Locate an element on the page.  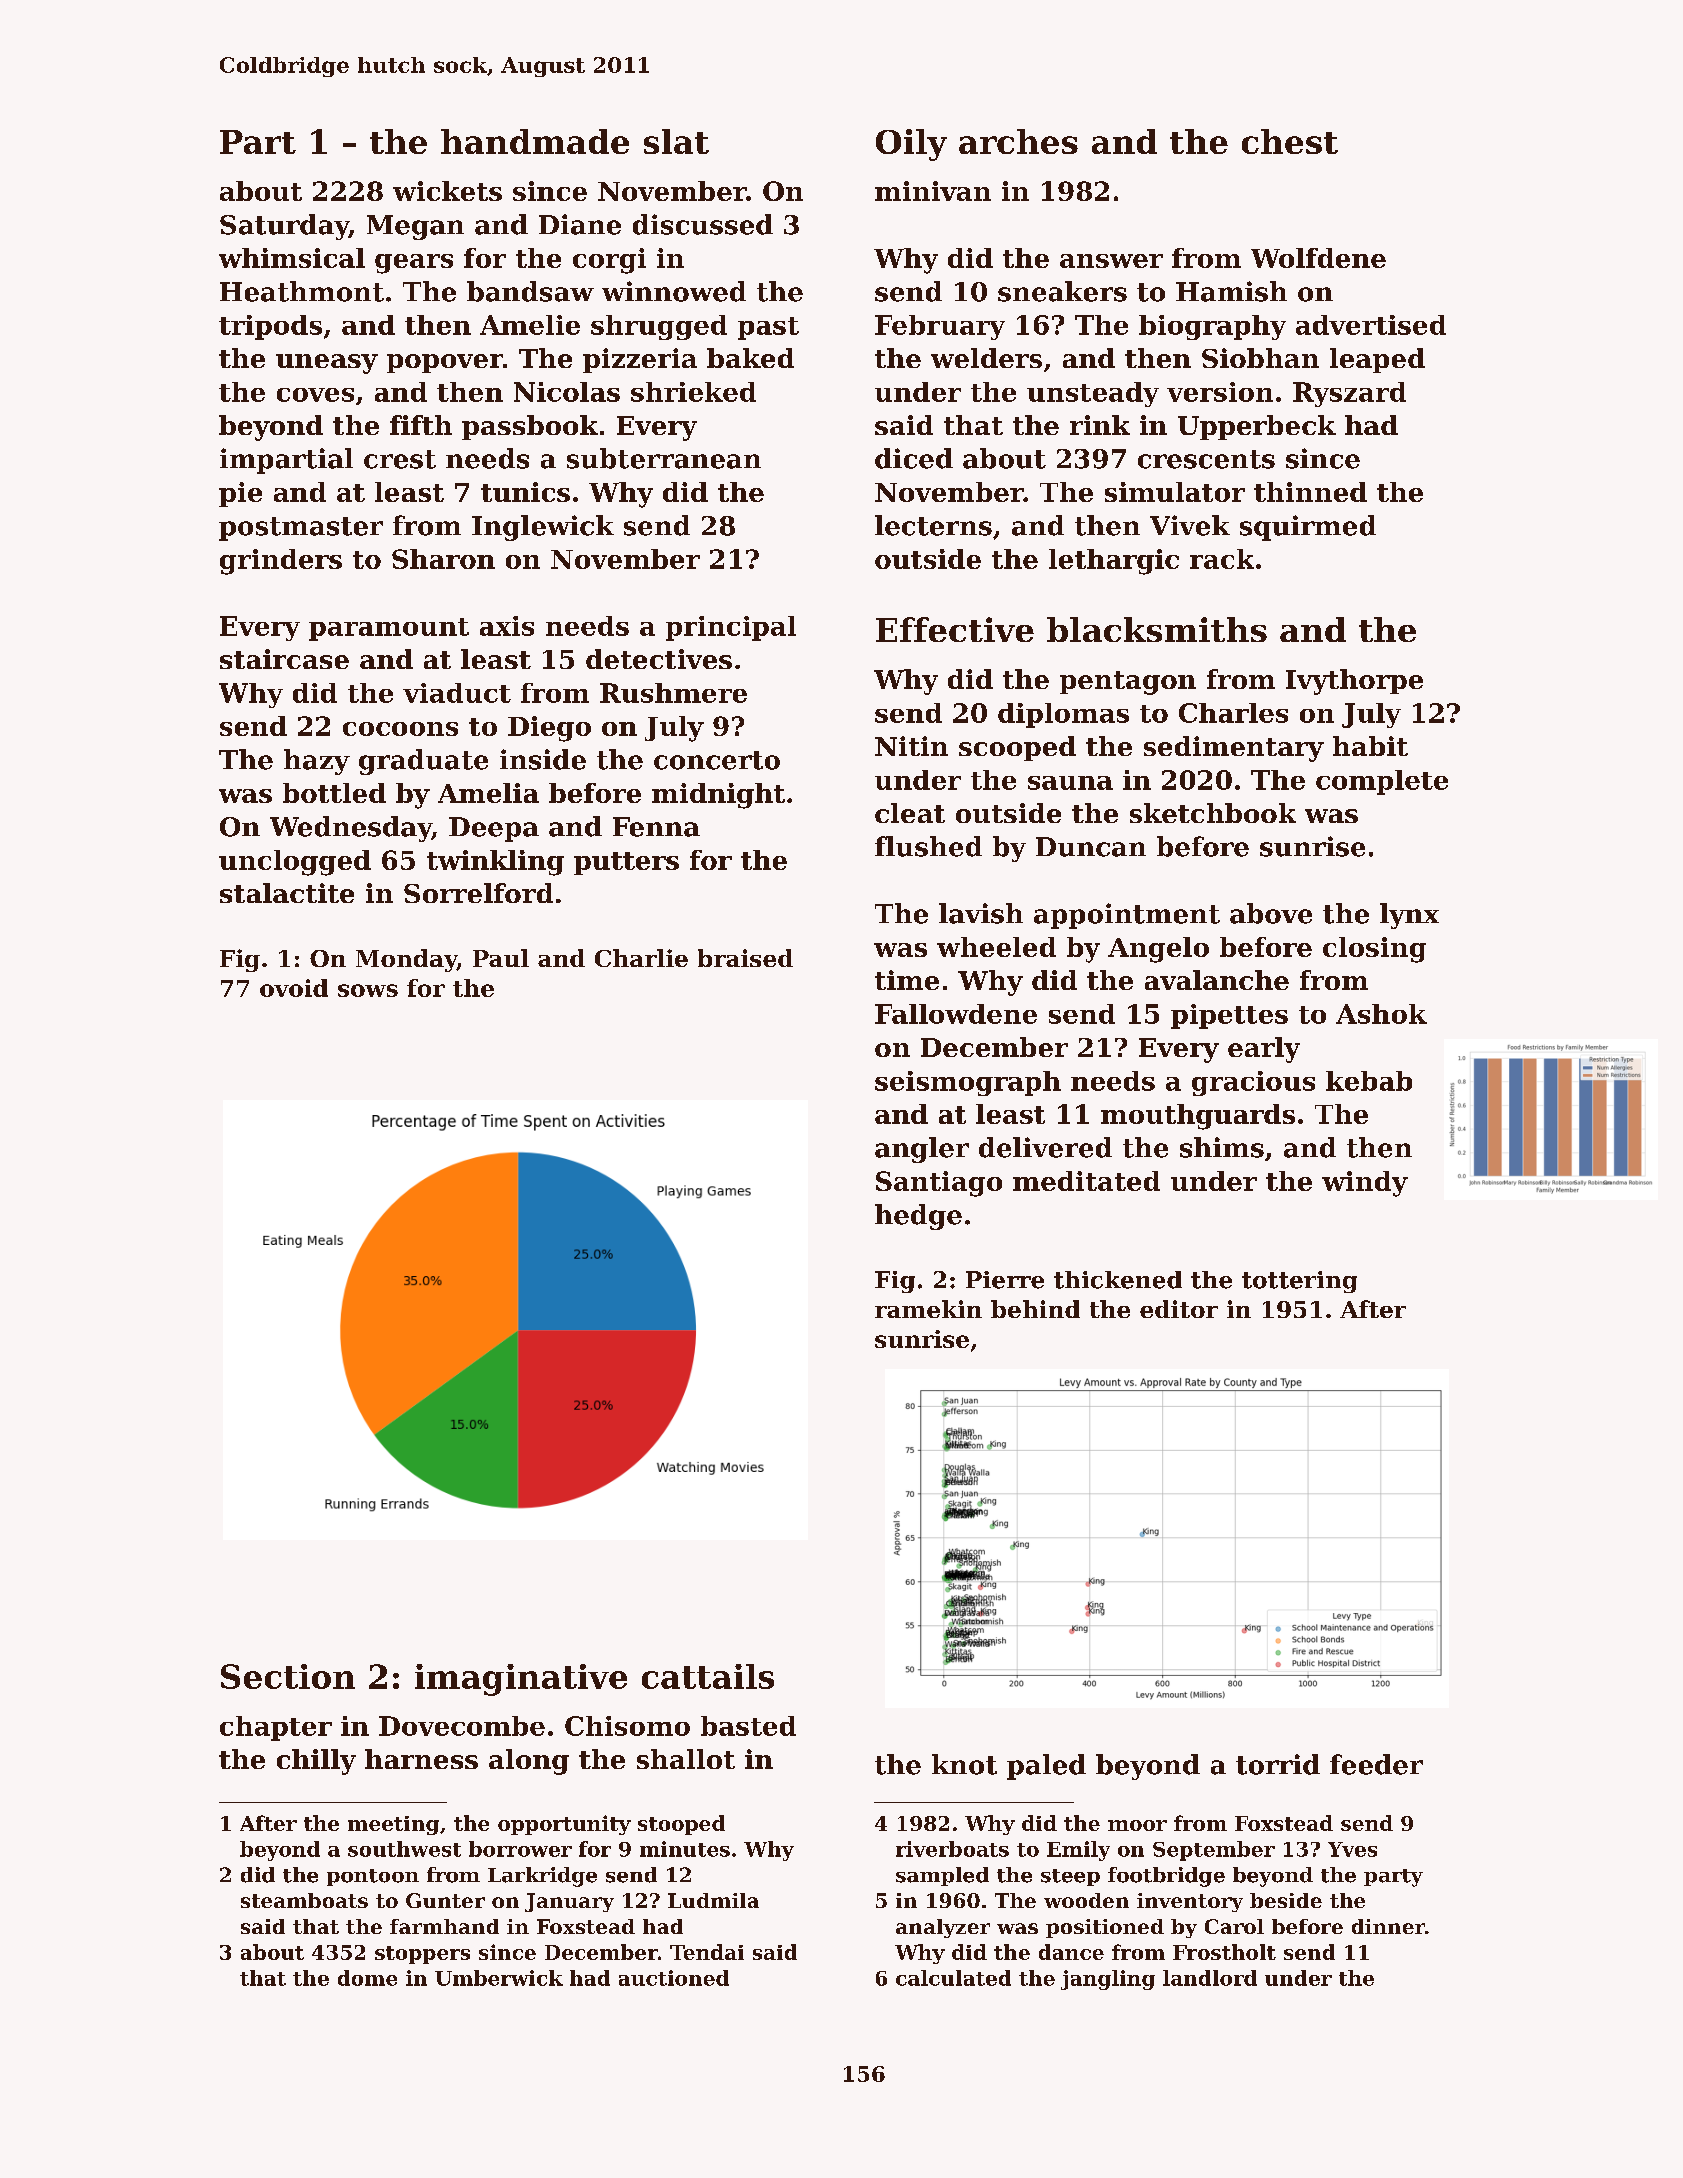
handmade is located at coordinates (535, 141).
